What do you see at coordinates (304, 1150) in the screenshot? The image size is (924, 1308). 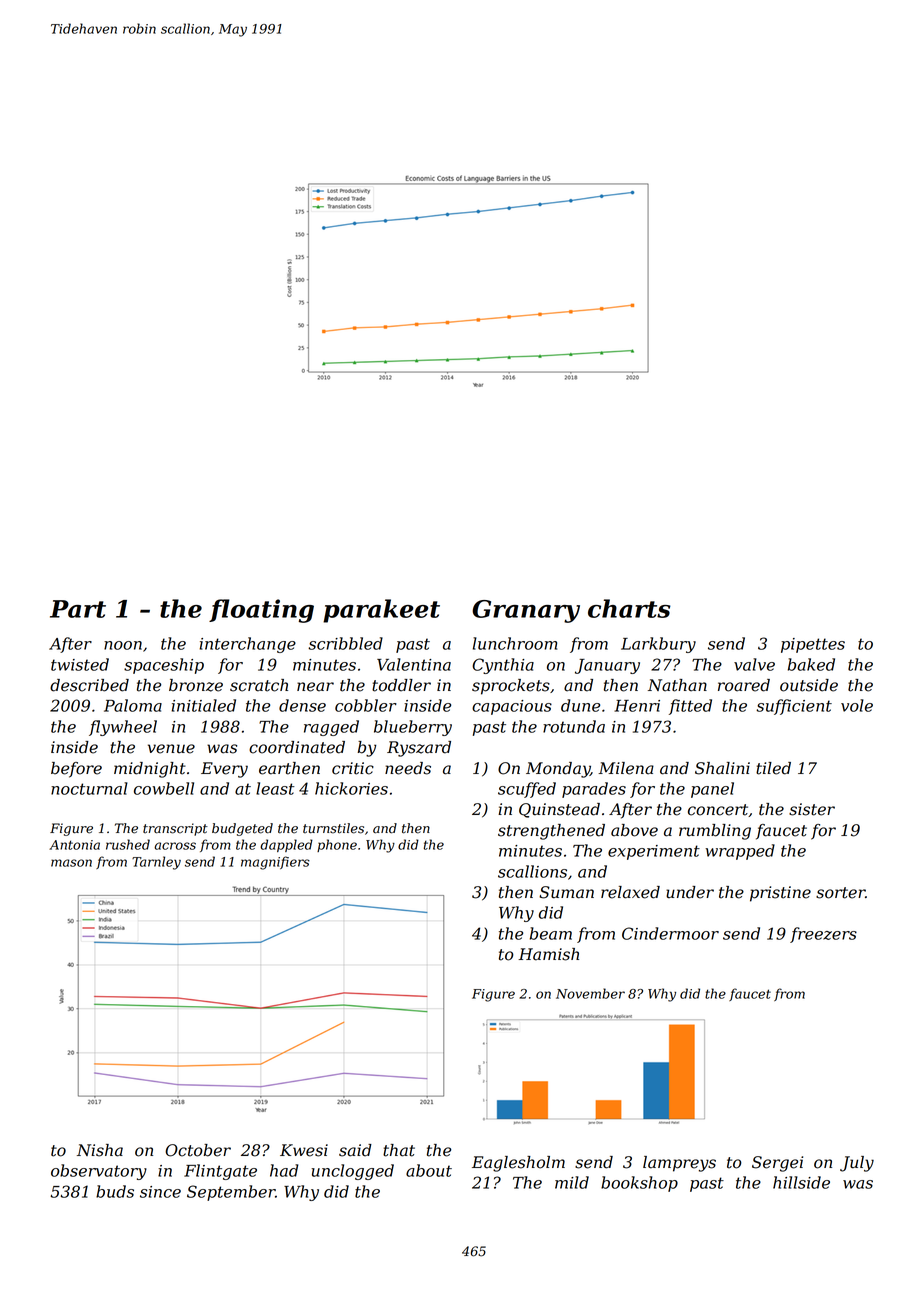 I see `Kwesi` at bounding box center [304, 1150].
